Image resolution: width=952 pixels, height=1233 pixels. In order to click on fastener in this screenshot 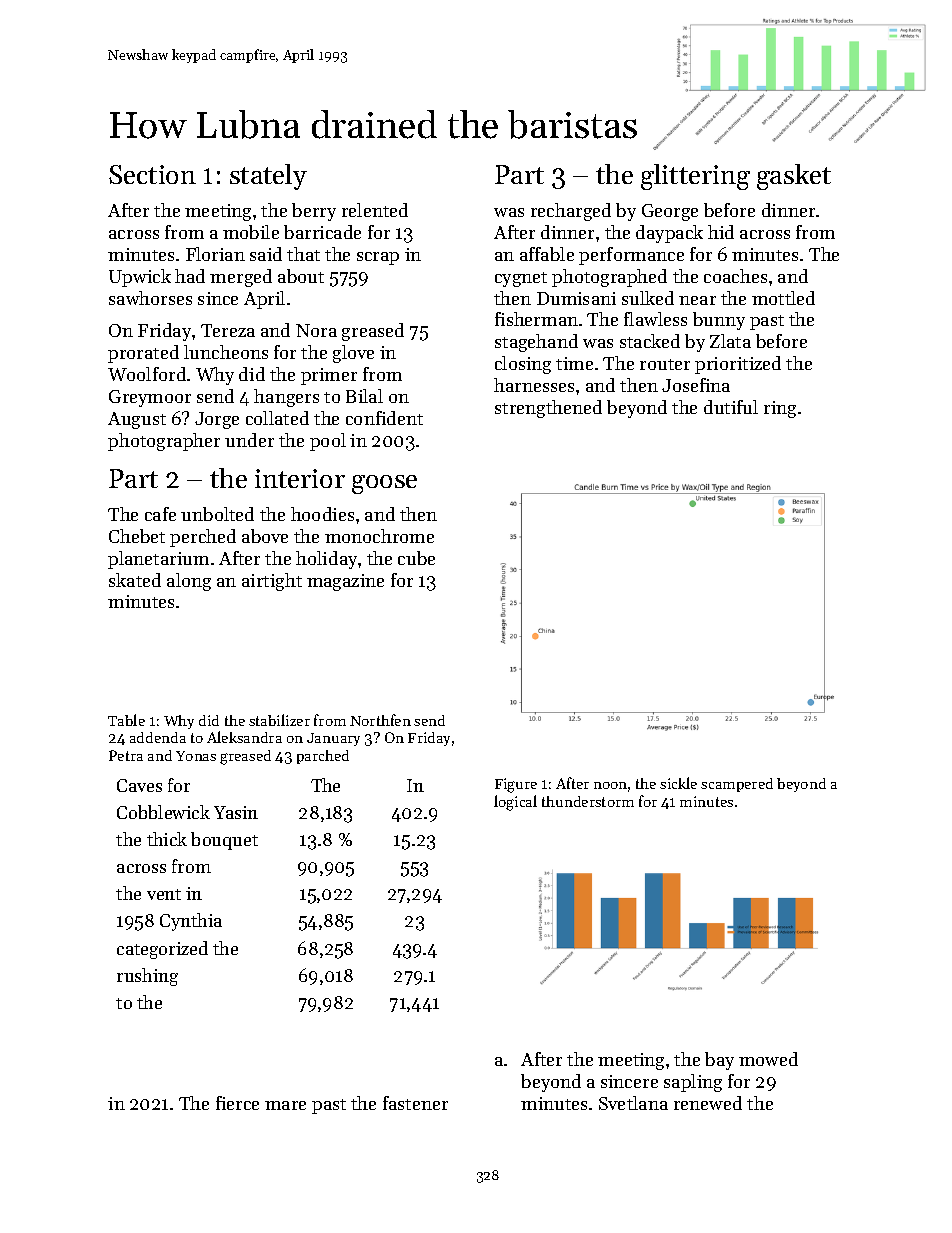, I will do `click(415, 1103)`.
